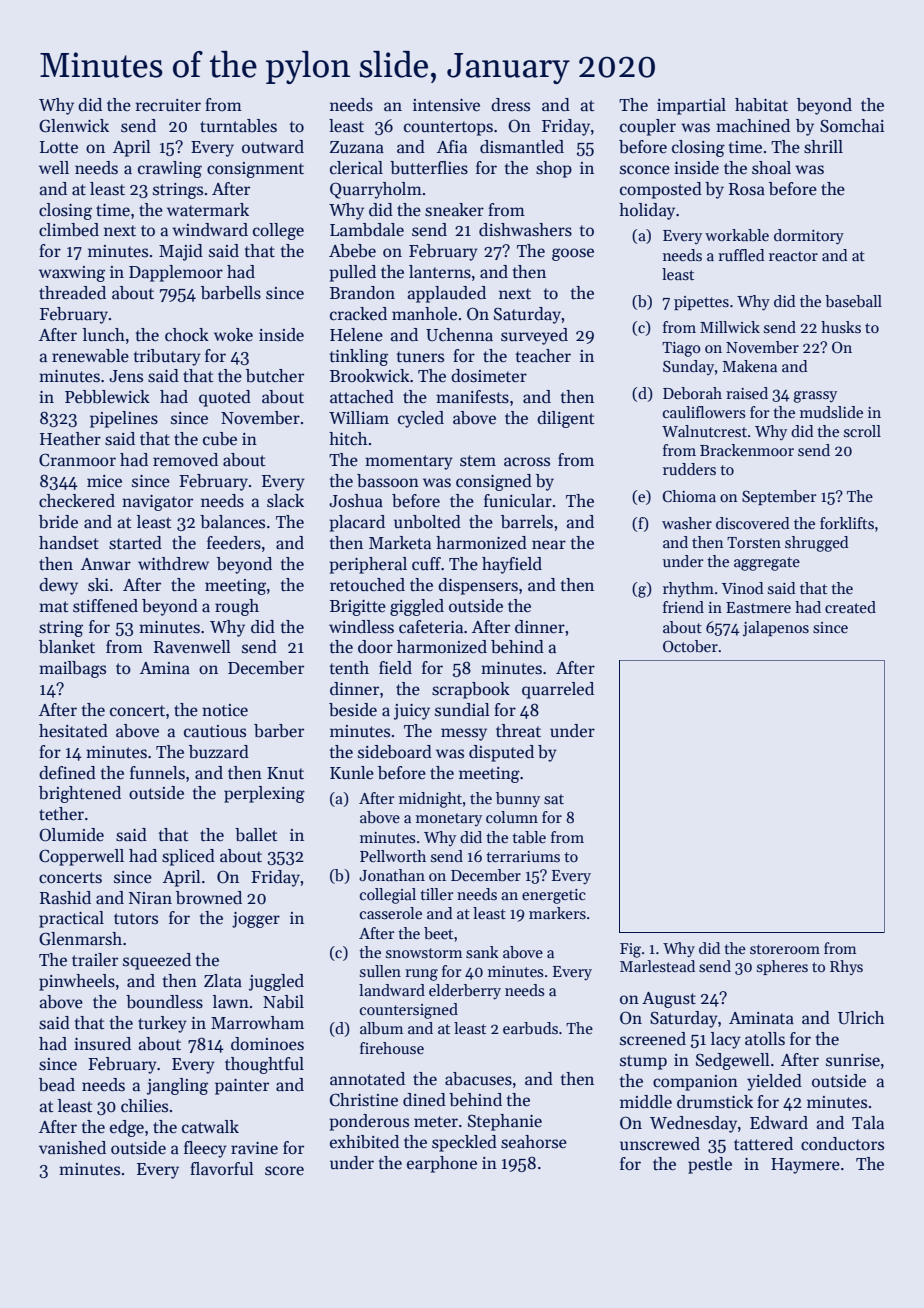 This screenshot has width=924, height=1308. I want to click on shrugged, so click(817, 544).
